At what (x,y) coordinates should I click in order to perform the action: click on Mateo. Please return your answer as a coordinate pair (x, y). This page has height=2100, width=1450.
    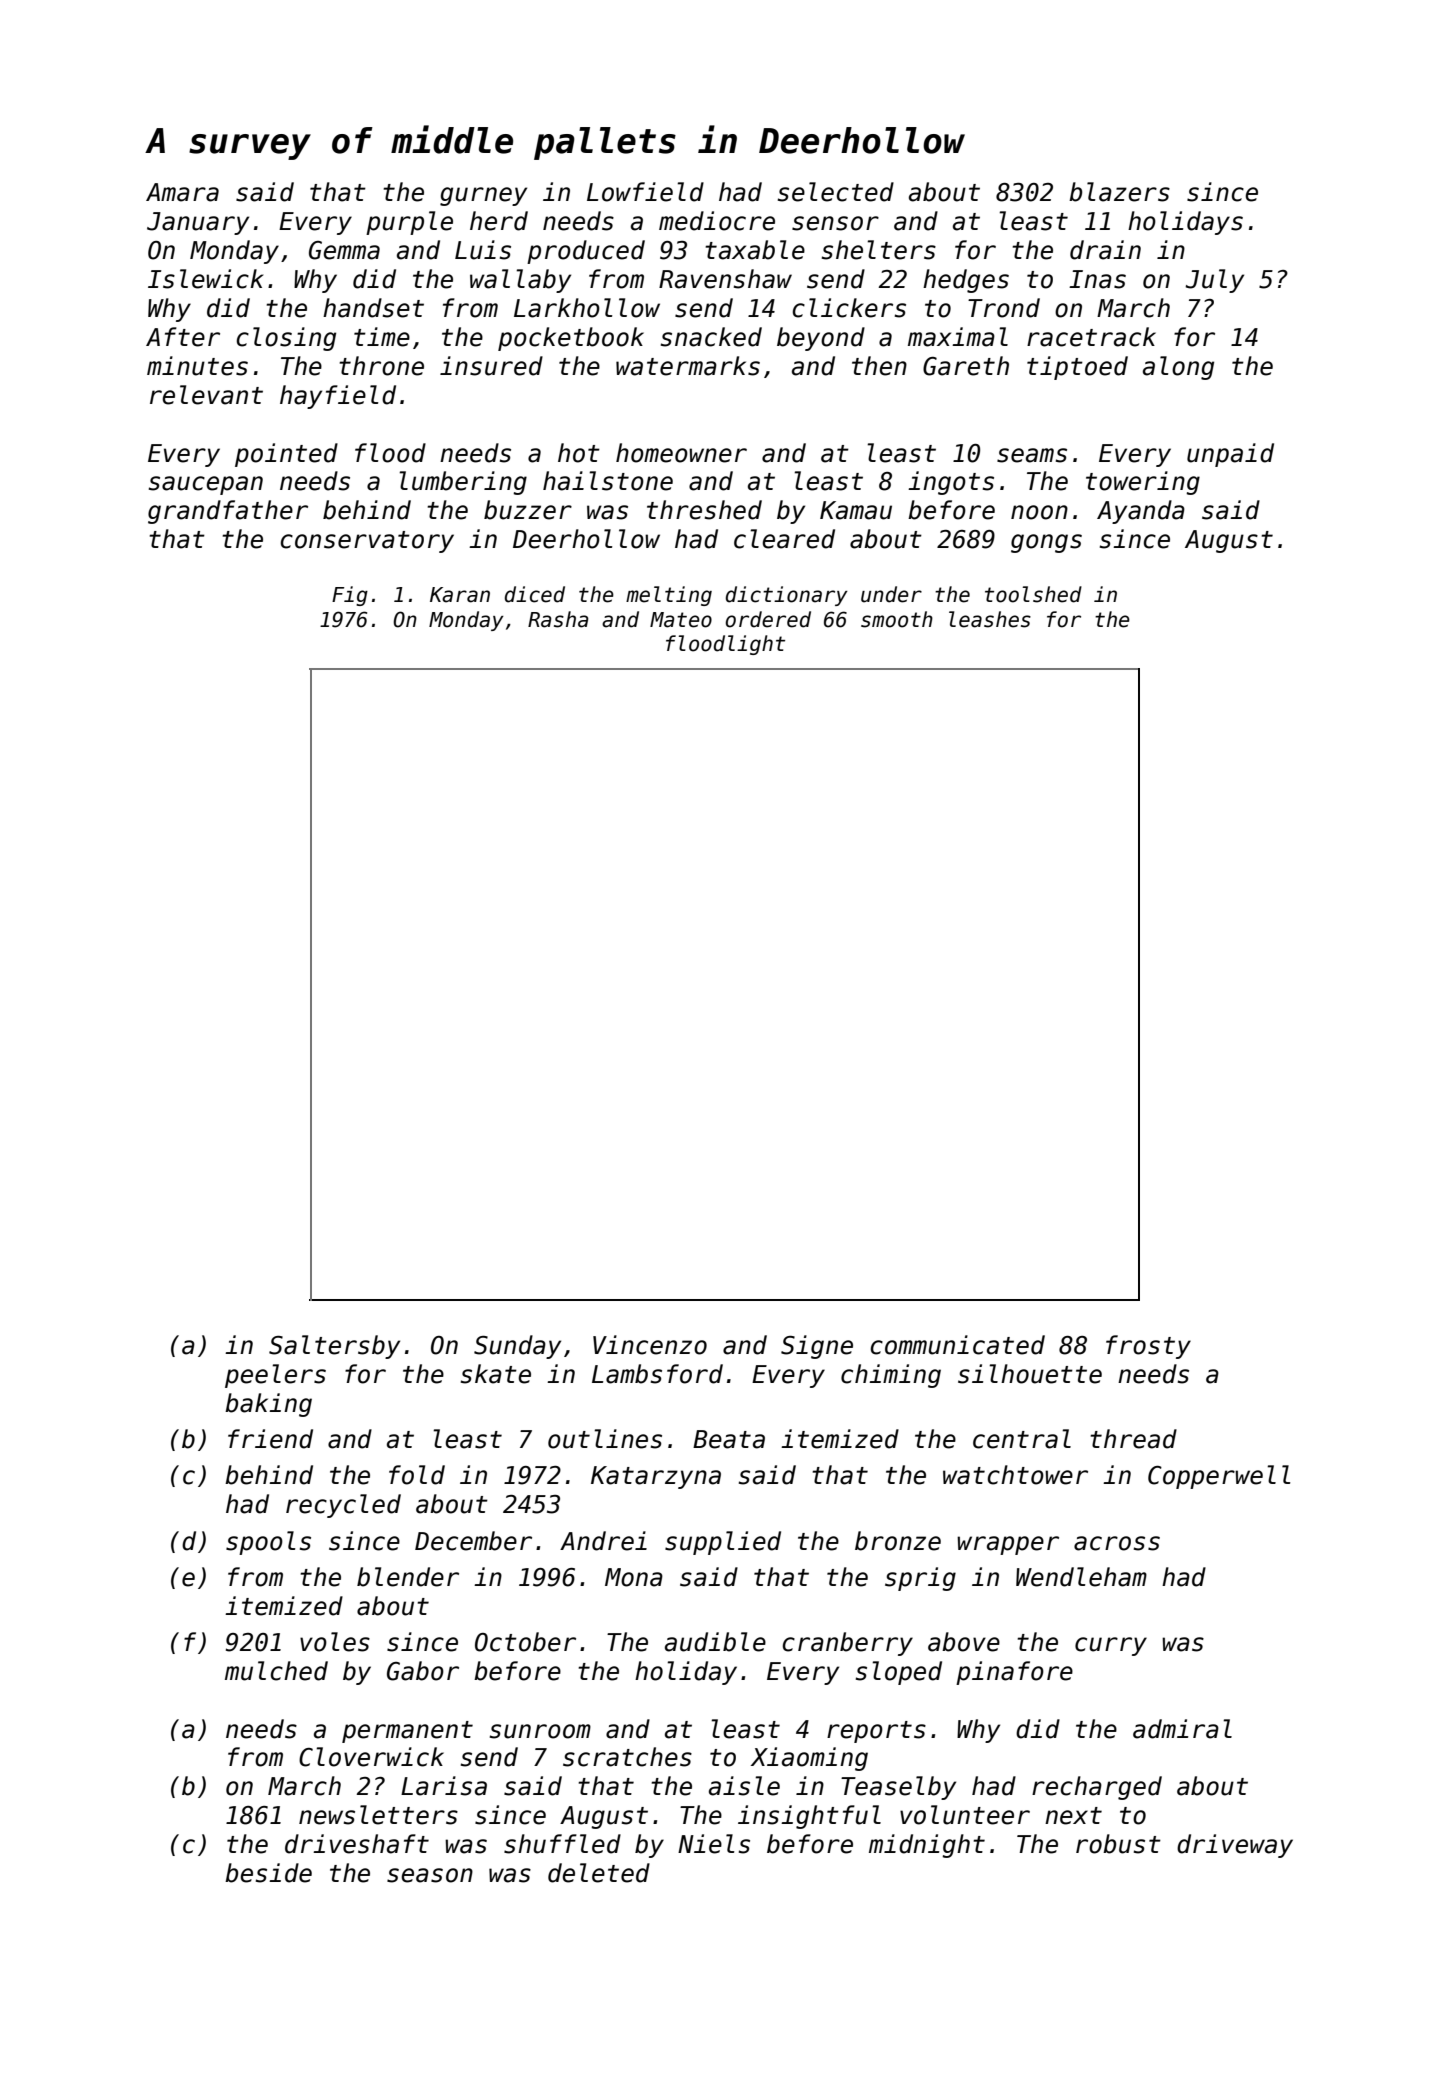
    Looking at the image, I should click on (681, 620).
